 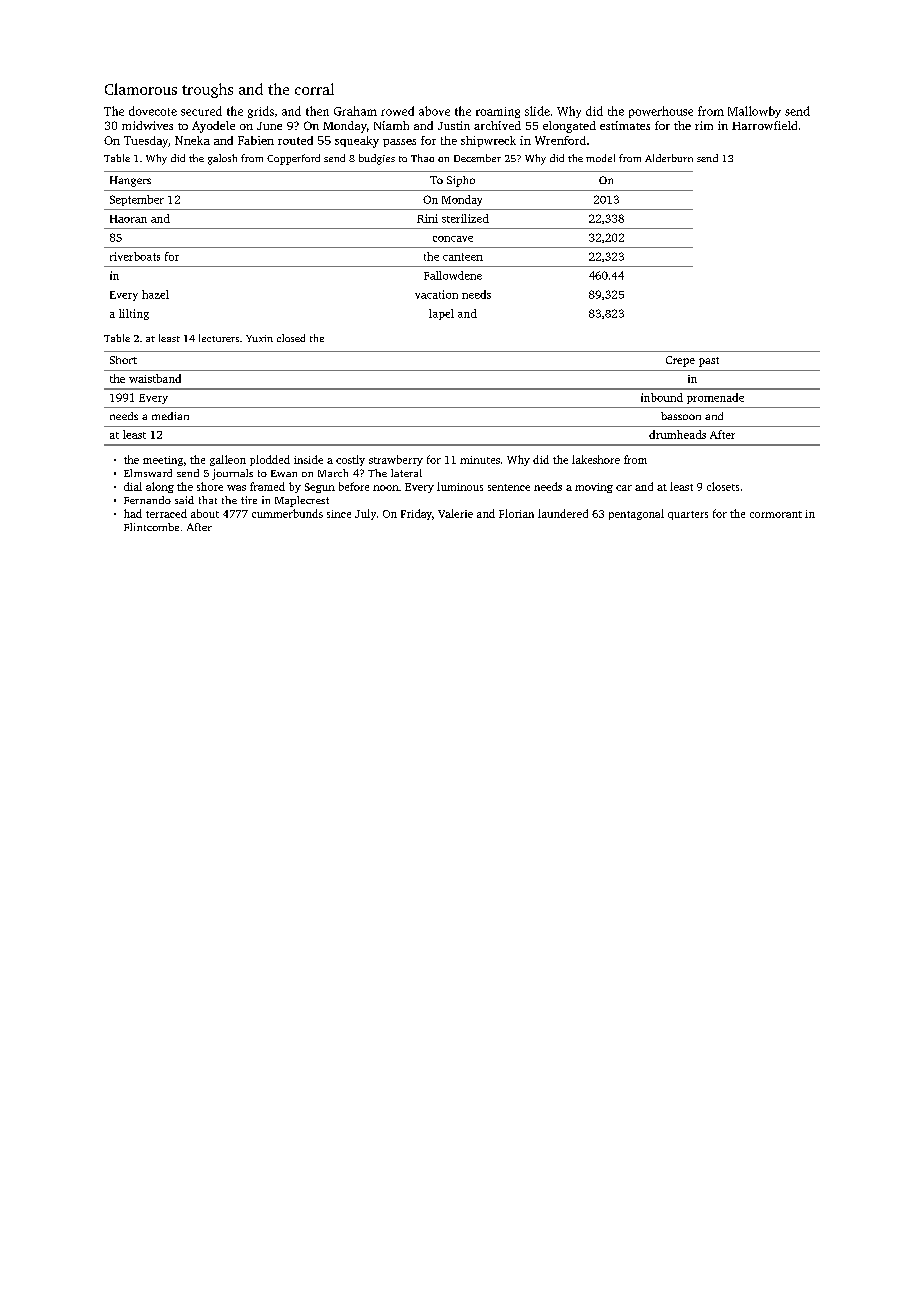 What do you see at coordinates (669, 158) in the screenshot?
I see `Alderburn` at bounding box center [669, 158].
